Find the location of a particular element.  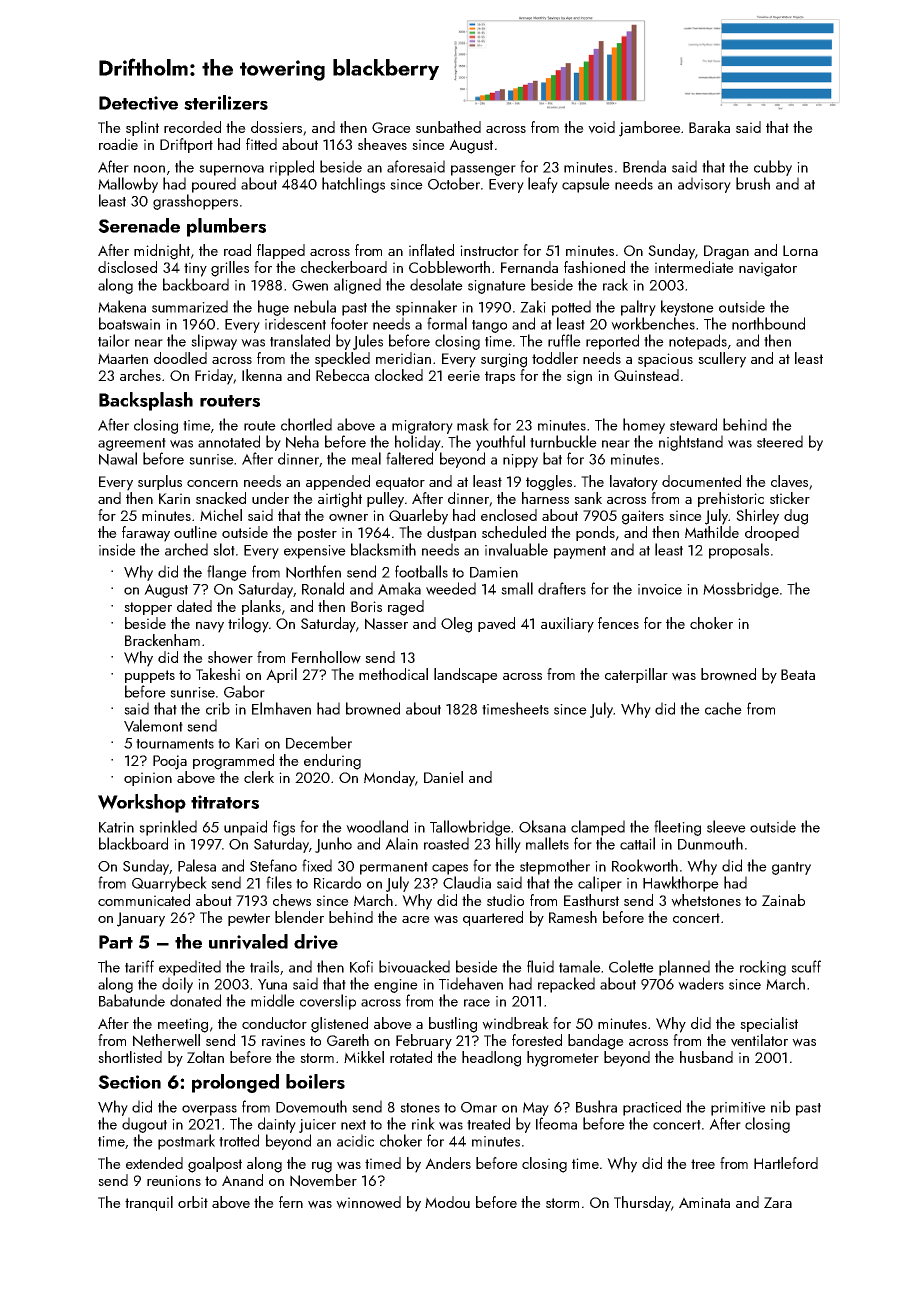

Ikenna is located at coordinates (262, 375).
